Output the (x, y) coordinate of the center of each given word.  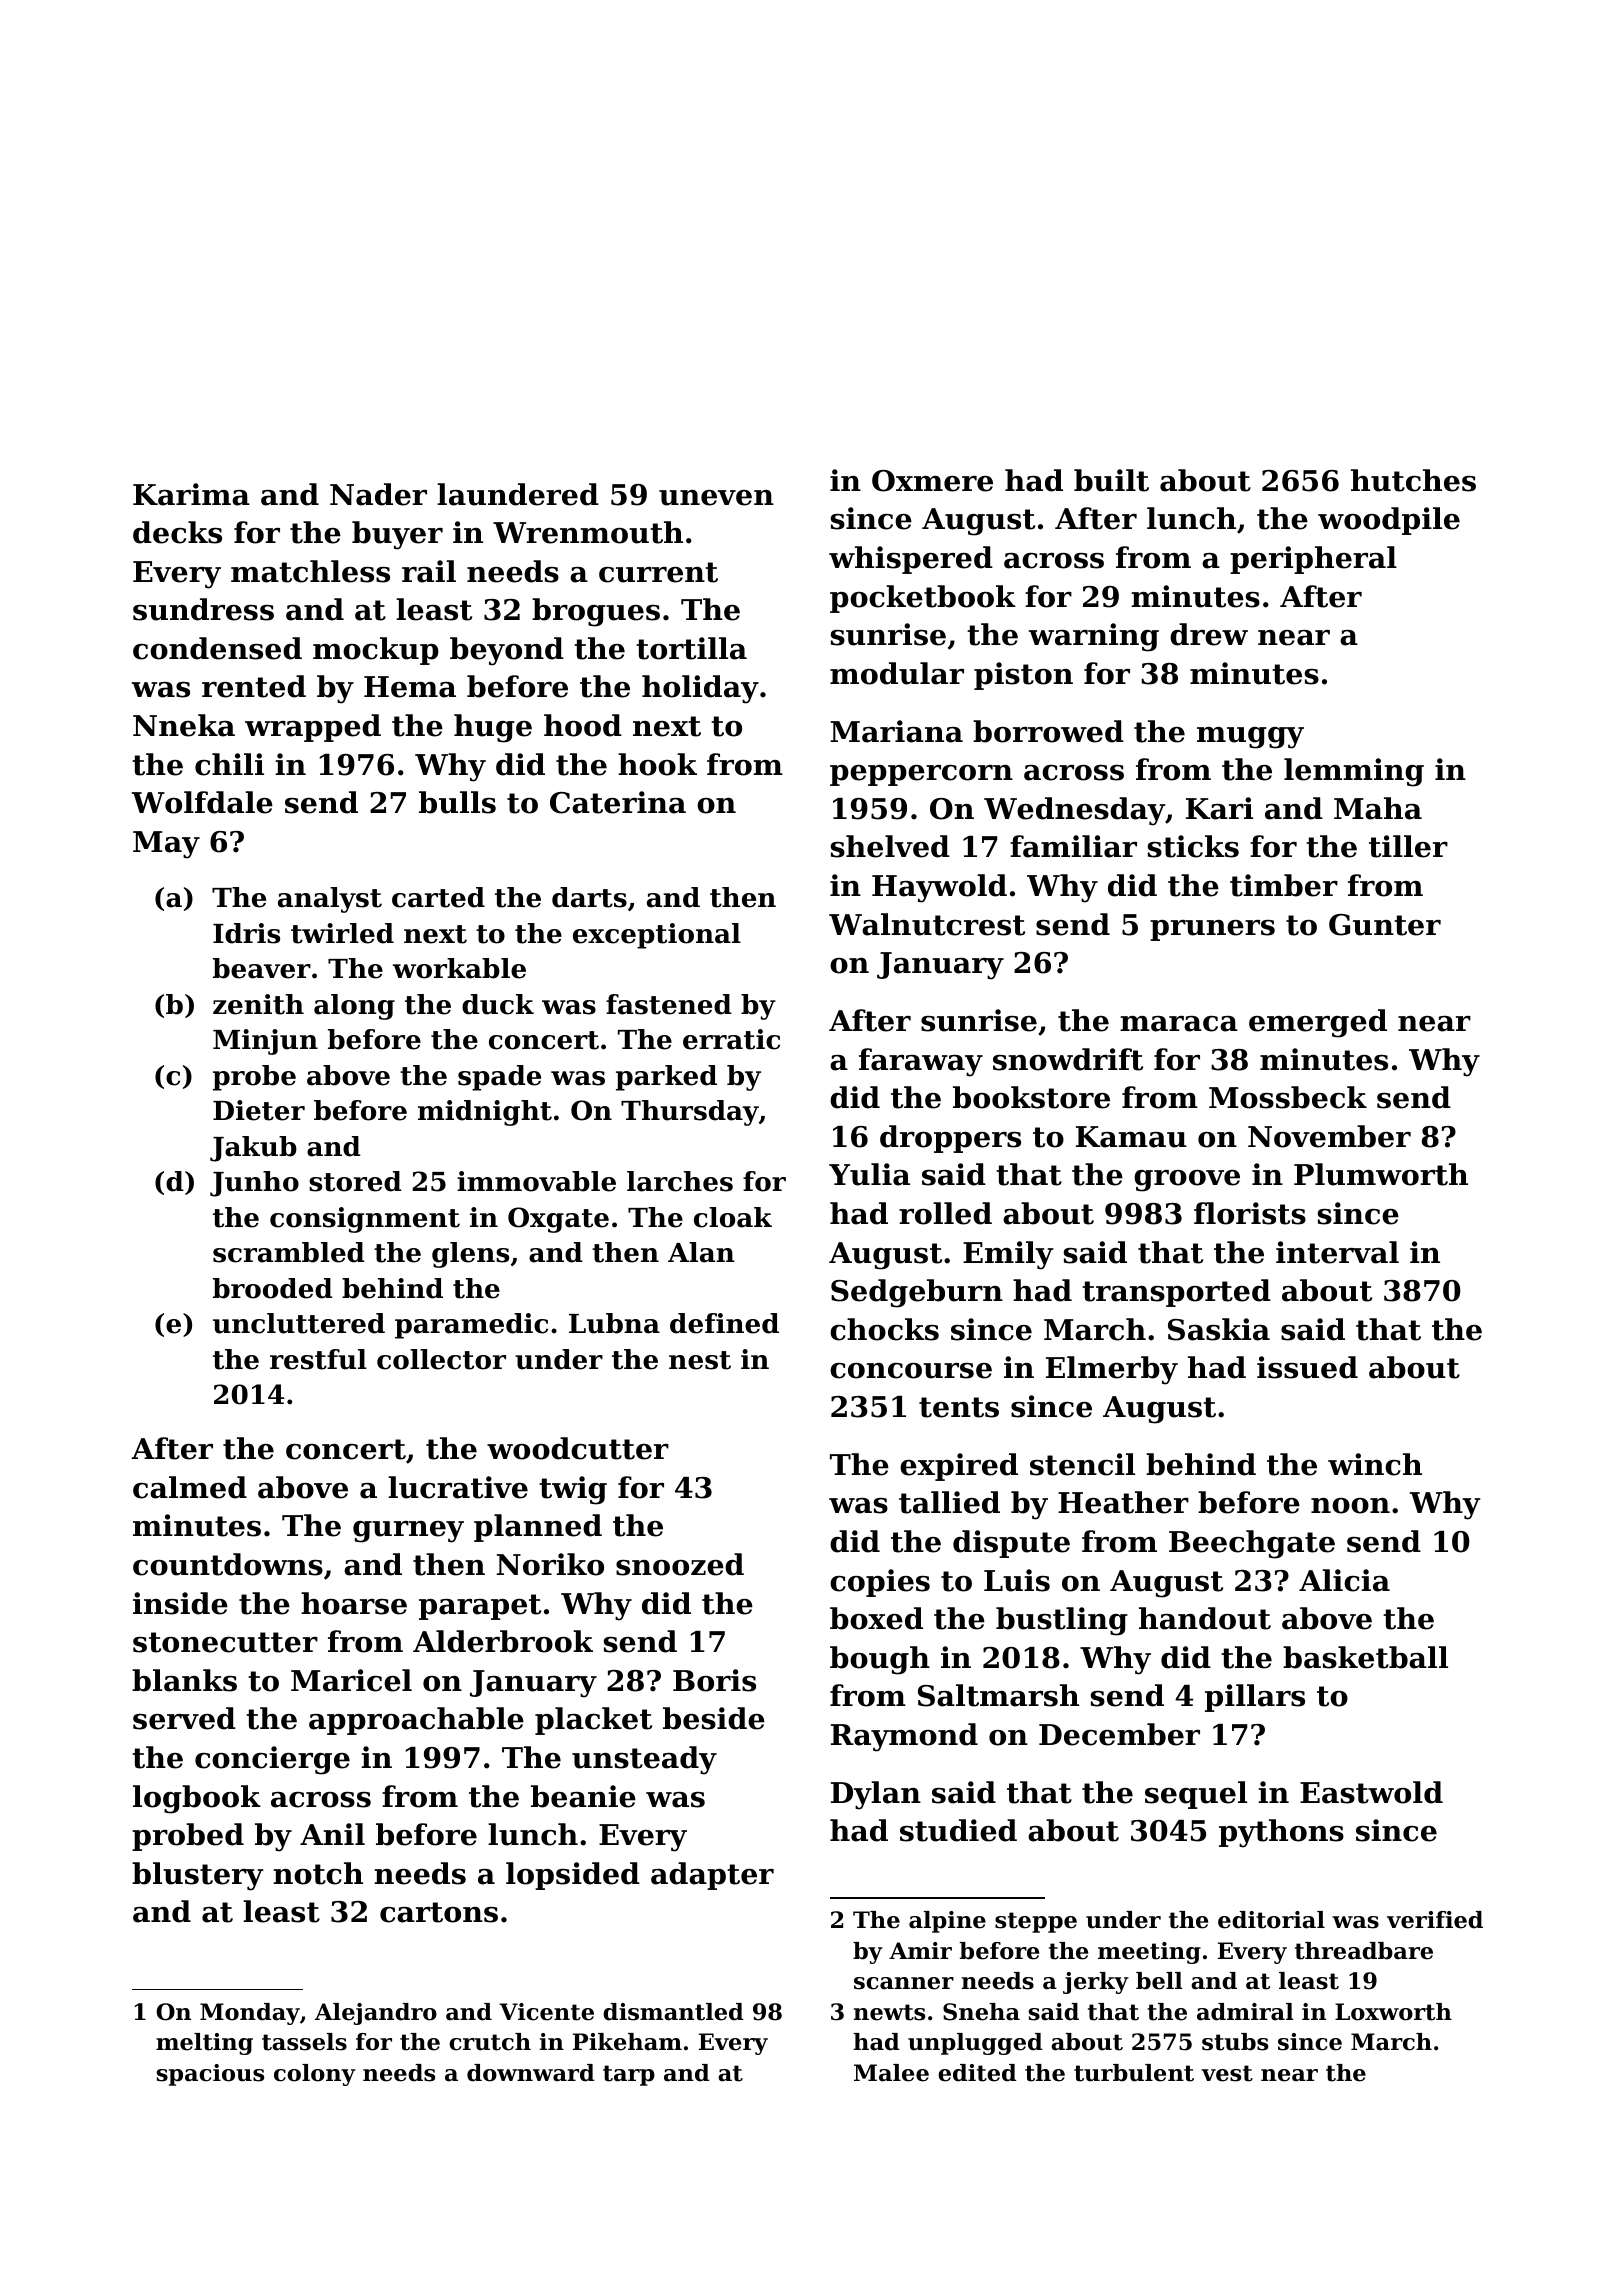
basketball (1365, 1657)
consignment (365, 1220)
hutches (1413, 480)
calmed (190, 1487)
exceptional (657, 936)
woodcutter (578, 1448)
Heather (1123, 1502)
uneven (716, 498)
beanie (583, 1796)
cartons (439, 1912)
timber (1284, 885)
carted (438, 897)
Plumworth (1381, 1174)
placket (593, 1721)
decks (177, 532)
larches (680, 1181)
